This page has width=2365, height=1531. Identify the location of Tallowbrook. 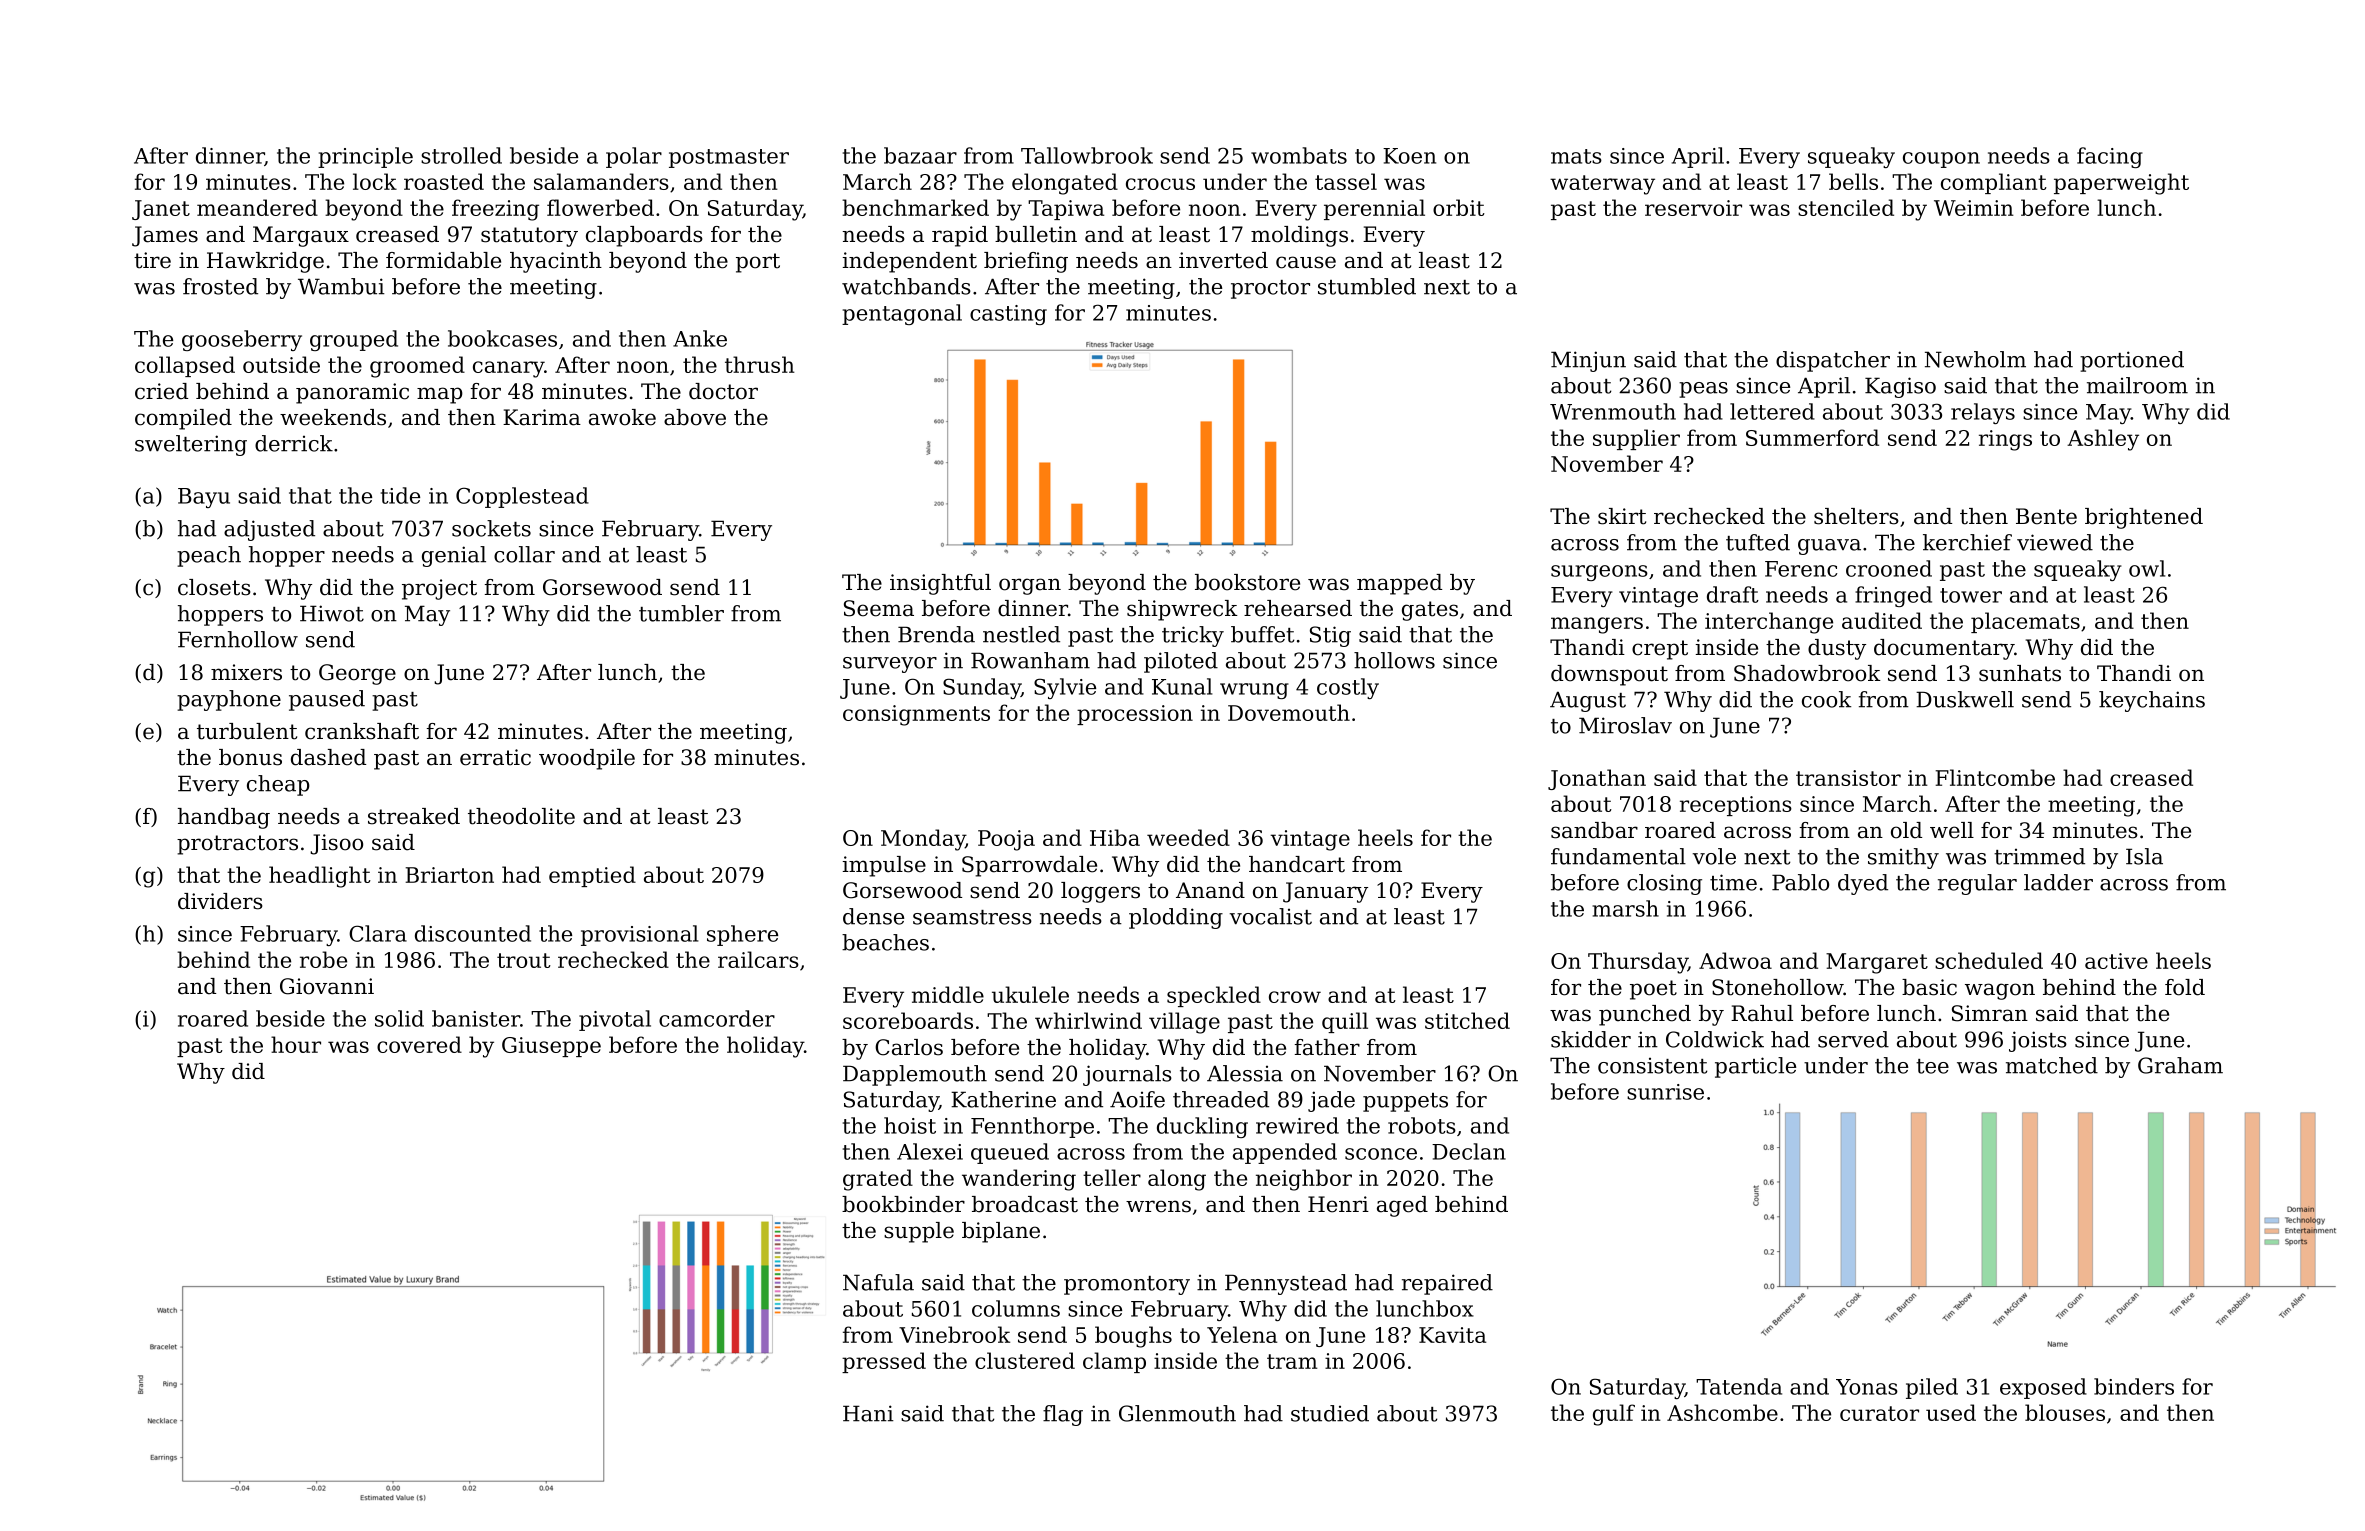
(1087, 155).
